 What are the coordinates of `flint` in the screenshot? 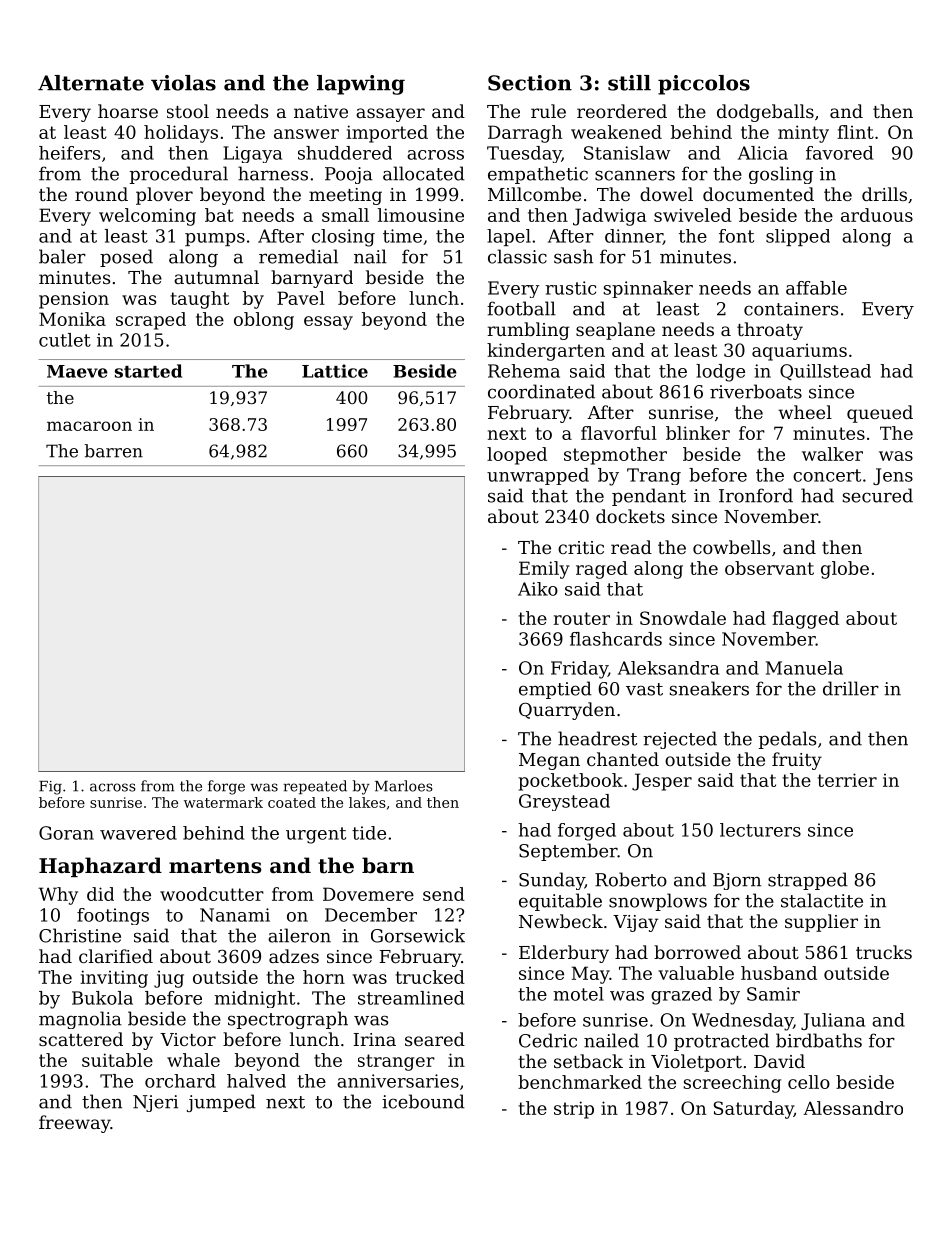 It's located at (855, 132).
